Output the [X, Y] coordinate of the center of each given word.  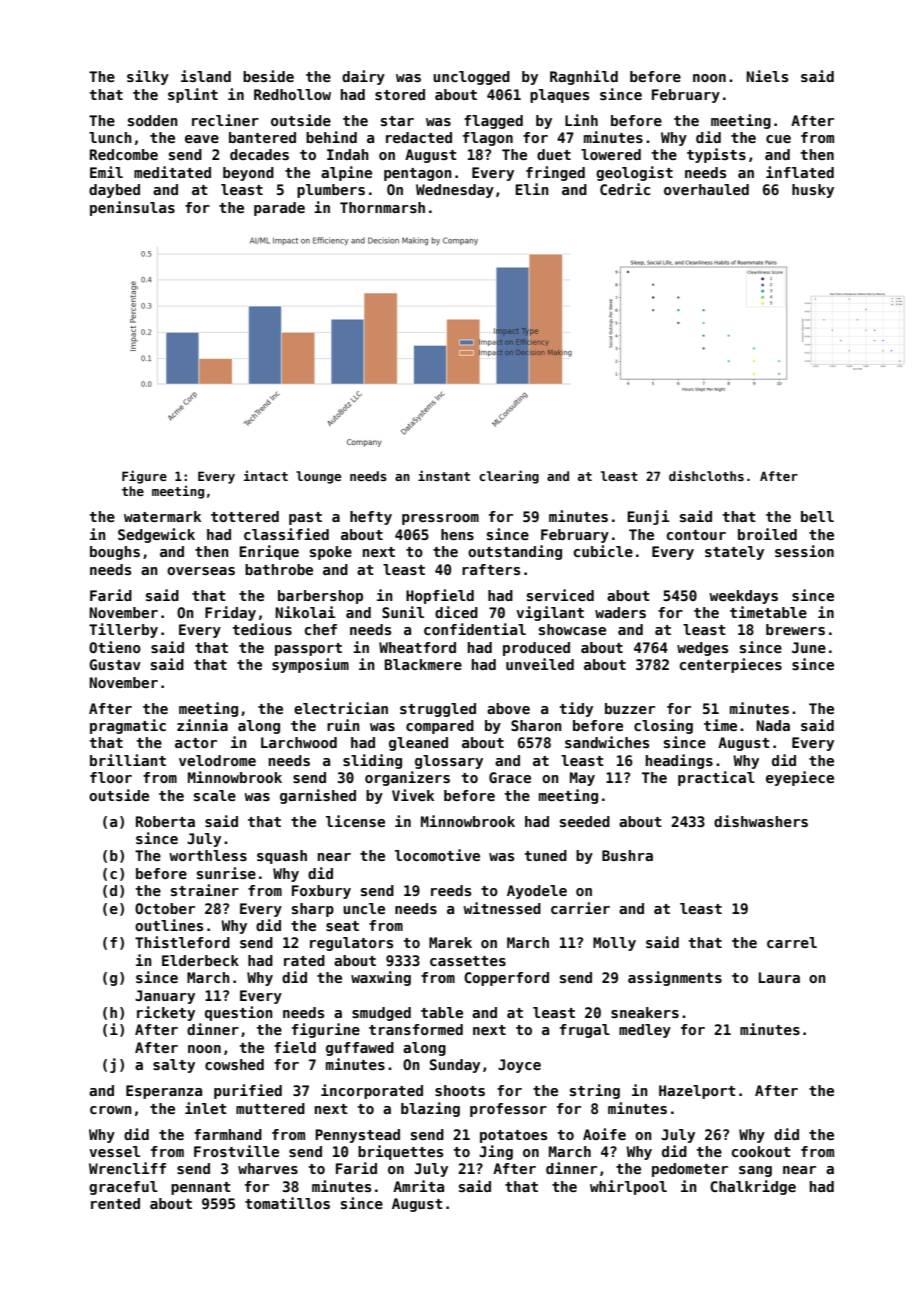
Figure [144, 477]
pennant [201, 1188]
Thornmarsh [382, 207]
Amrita [418, 1186]
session [804, 551]
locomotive [437, 855]
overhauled [706, 189]
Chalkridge [753, 1187]
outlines [169, 925]
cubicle [603, 551]
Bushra [627, 855]
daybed [114, 191]
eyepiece [800, 778]
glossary [449, 762]
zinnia [202, 725]
